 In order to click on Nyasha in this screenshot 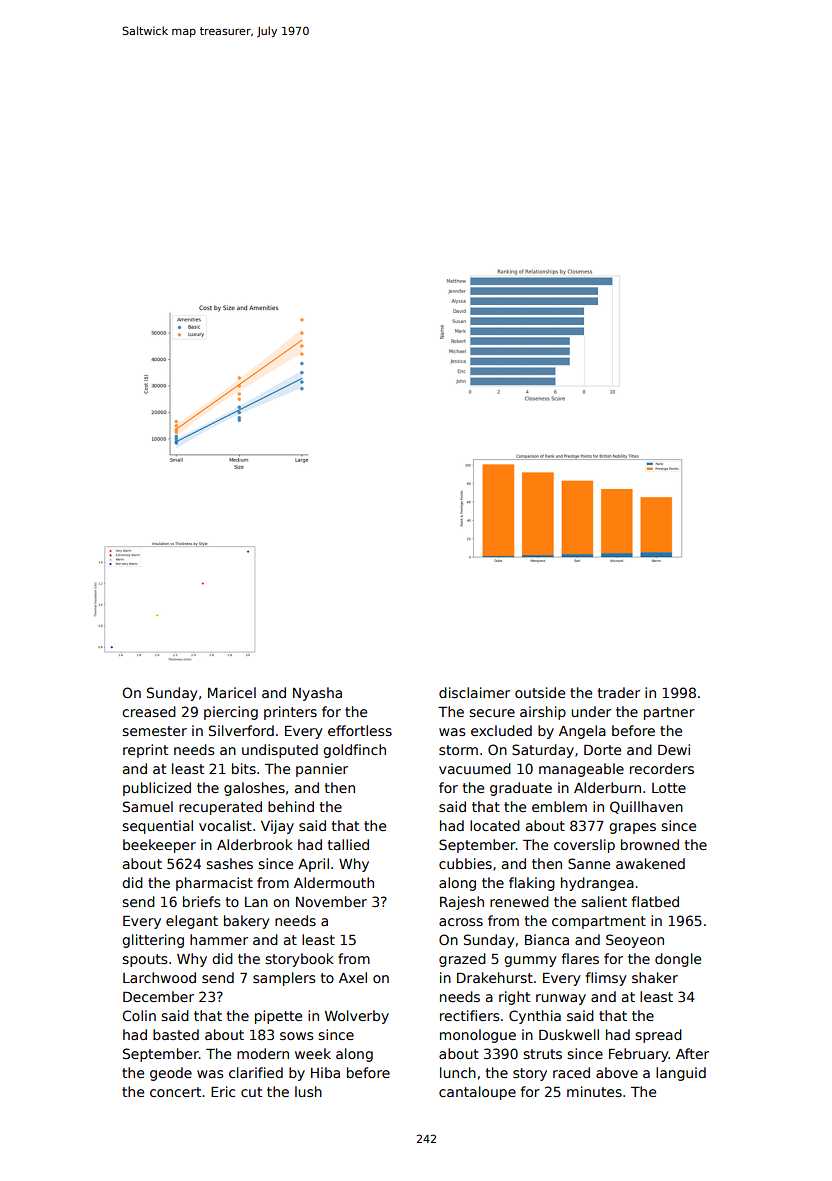, I will do `click(317, 694)`.
